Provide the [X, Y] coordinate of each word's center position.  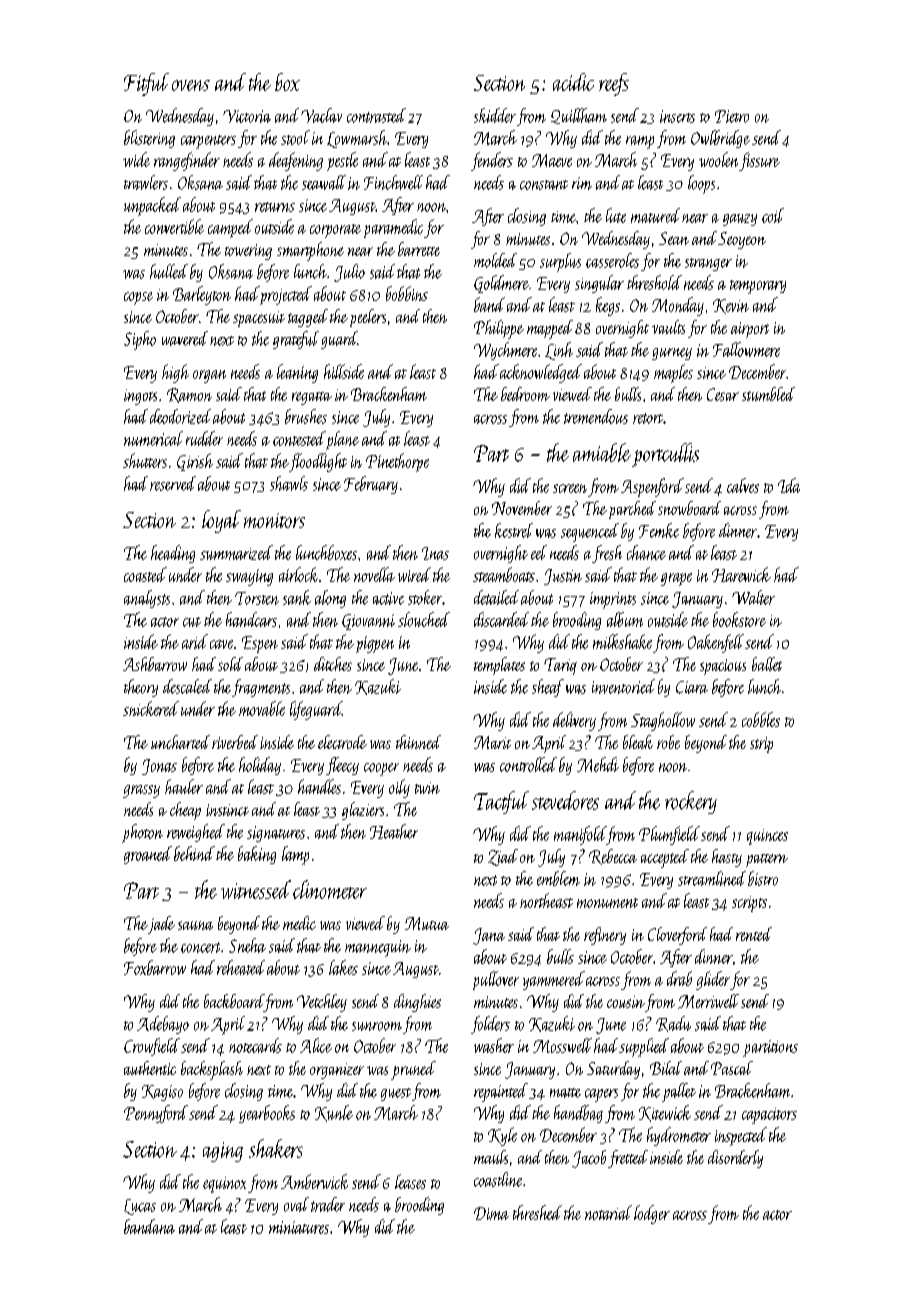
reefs [614, 84]
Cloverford [677, 936]
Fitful [146, 84]
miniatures [299, 1227]
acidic [573, 82]
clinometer [330, 889]
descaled [187, 686]
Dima [491, 1213]
